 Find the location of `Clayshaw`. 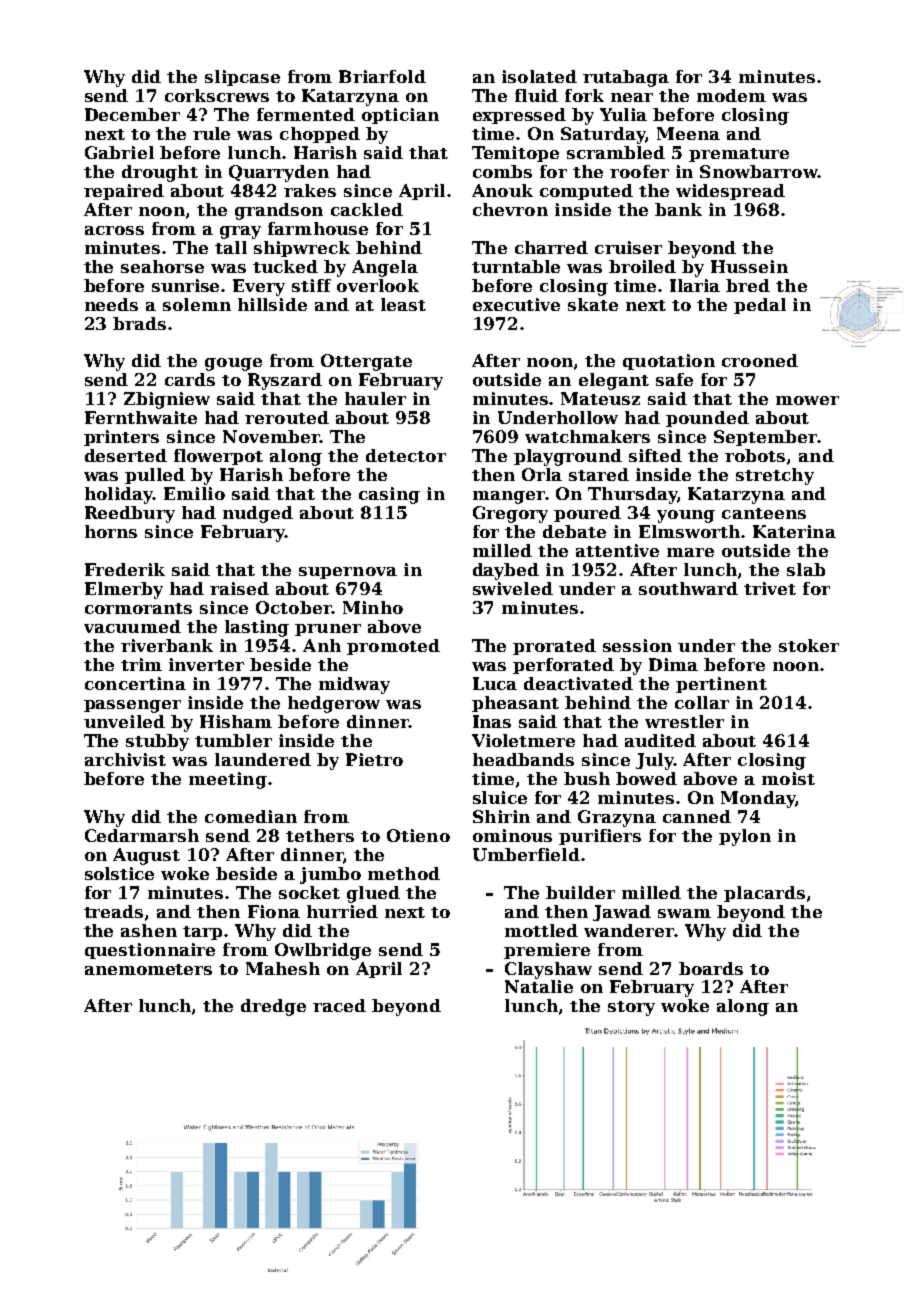

Clayshaw is located at coordinates (548, 970).
